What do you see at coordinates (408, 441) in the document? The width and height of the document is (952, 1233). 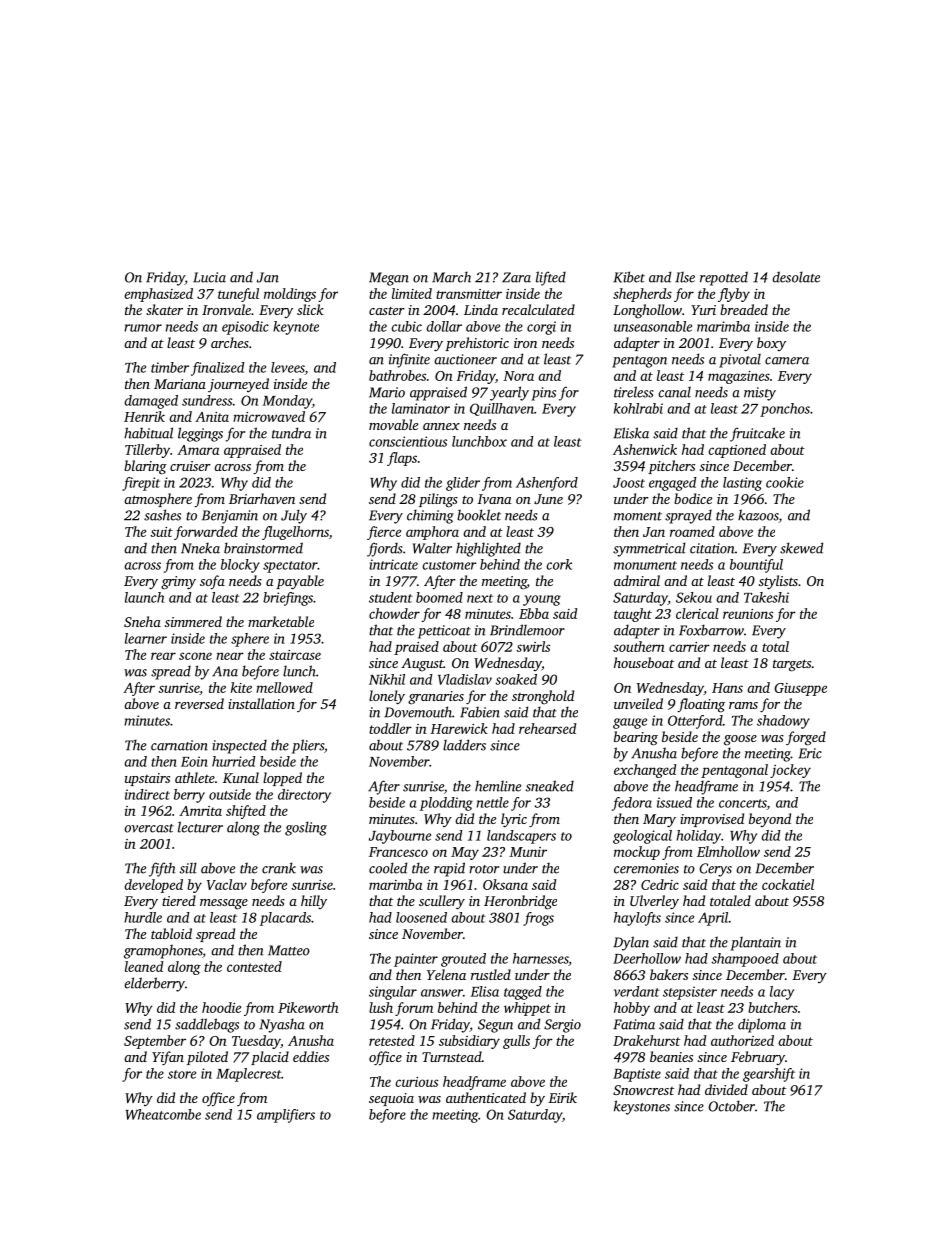 I see `conscientious` at bounding box center [408, 441].
